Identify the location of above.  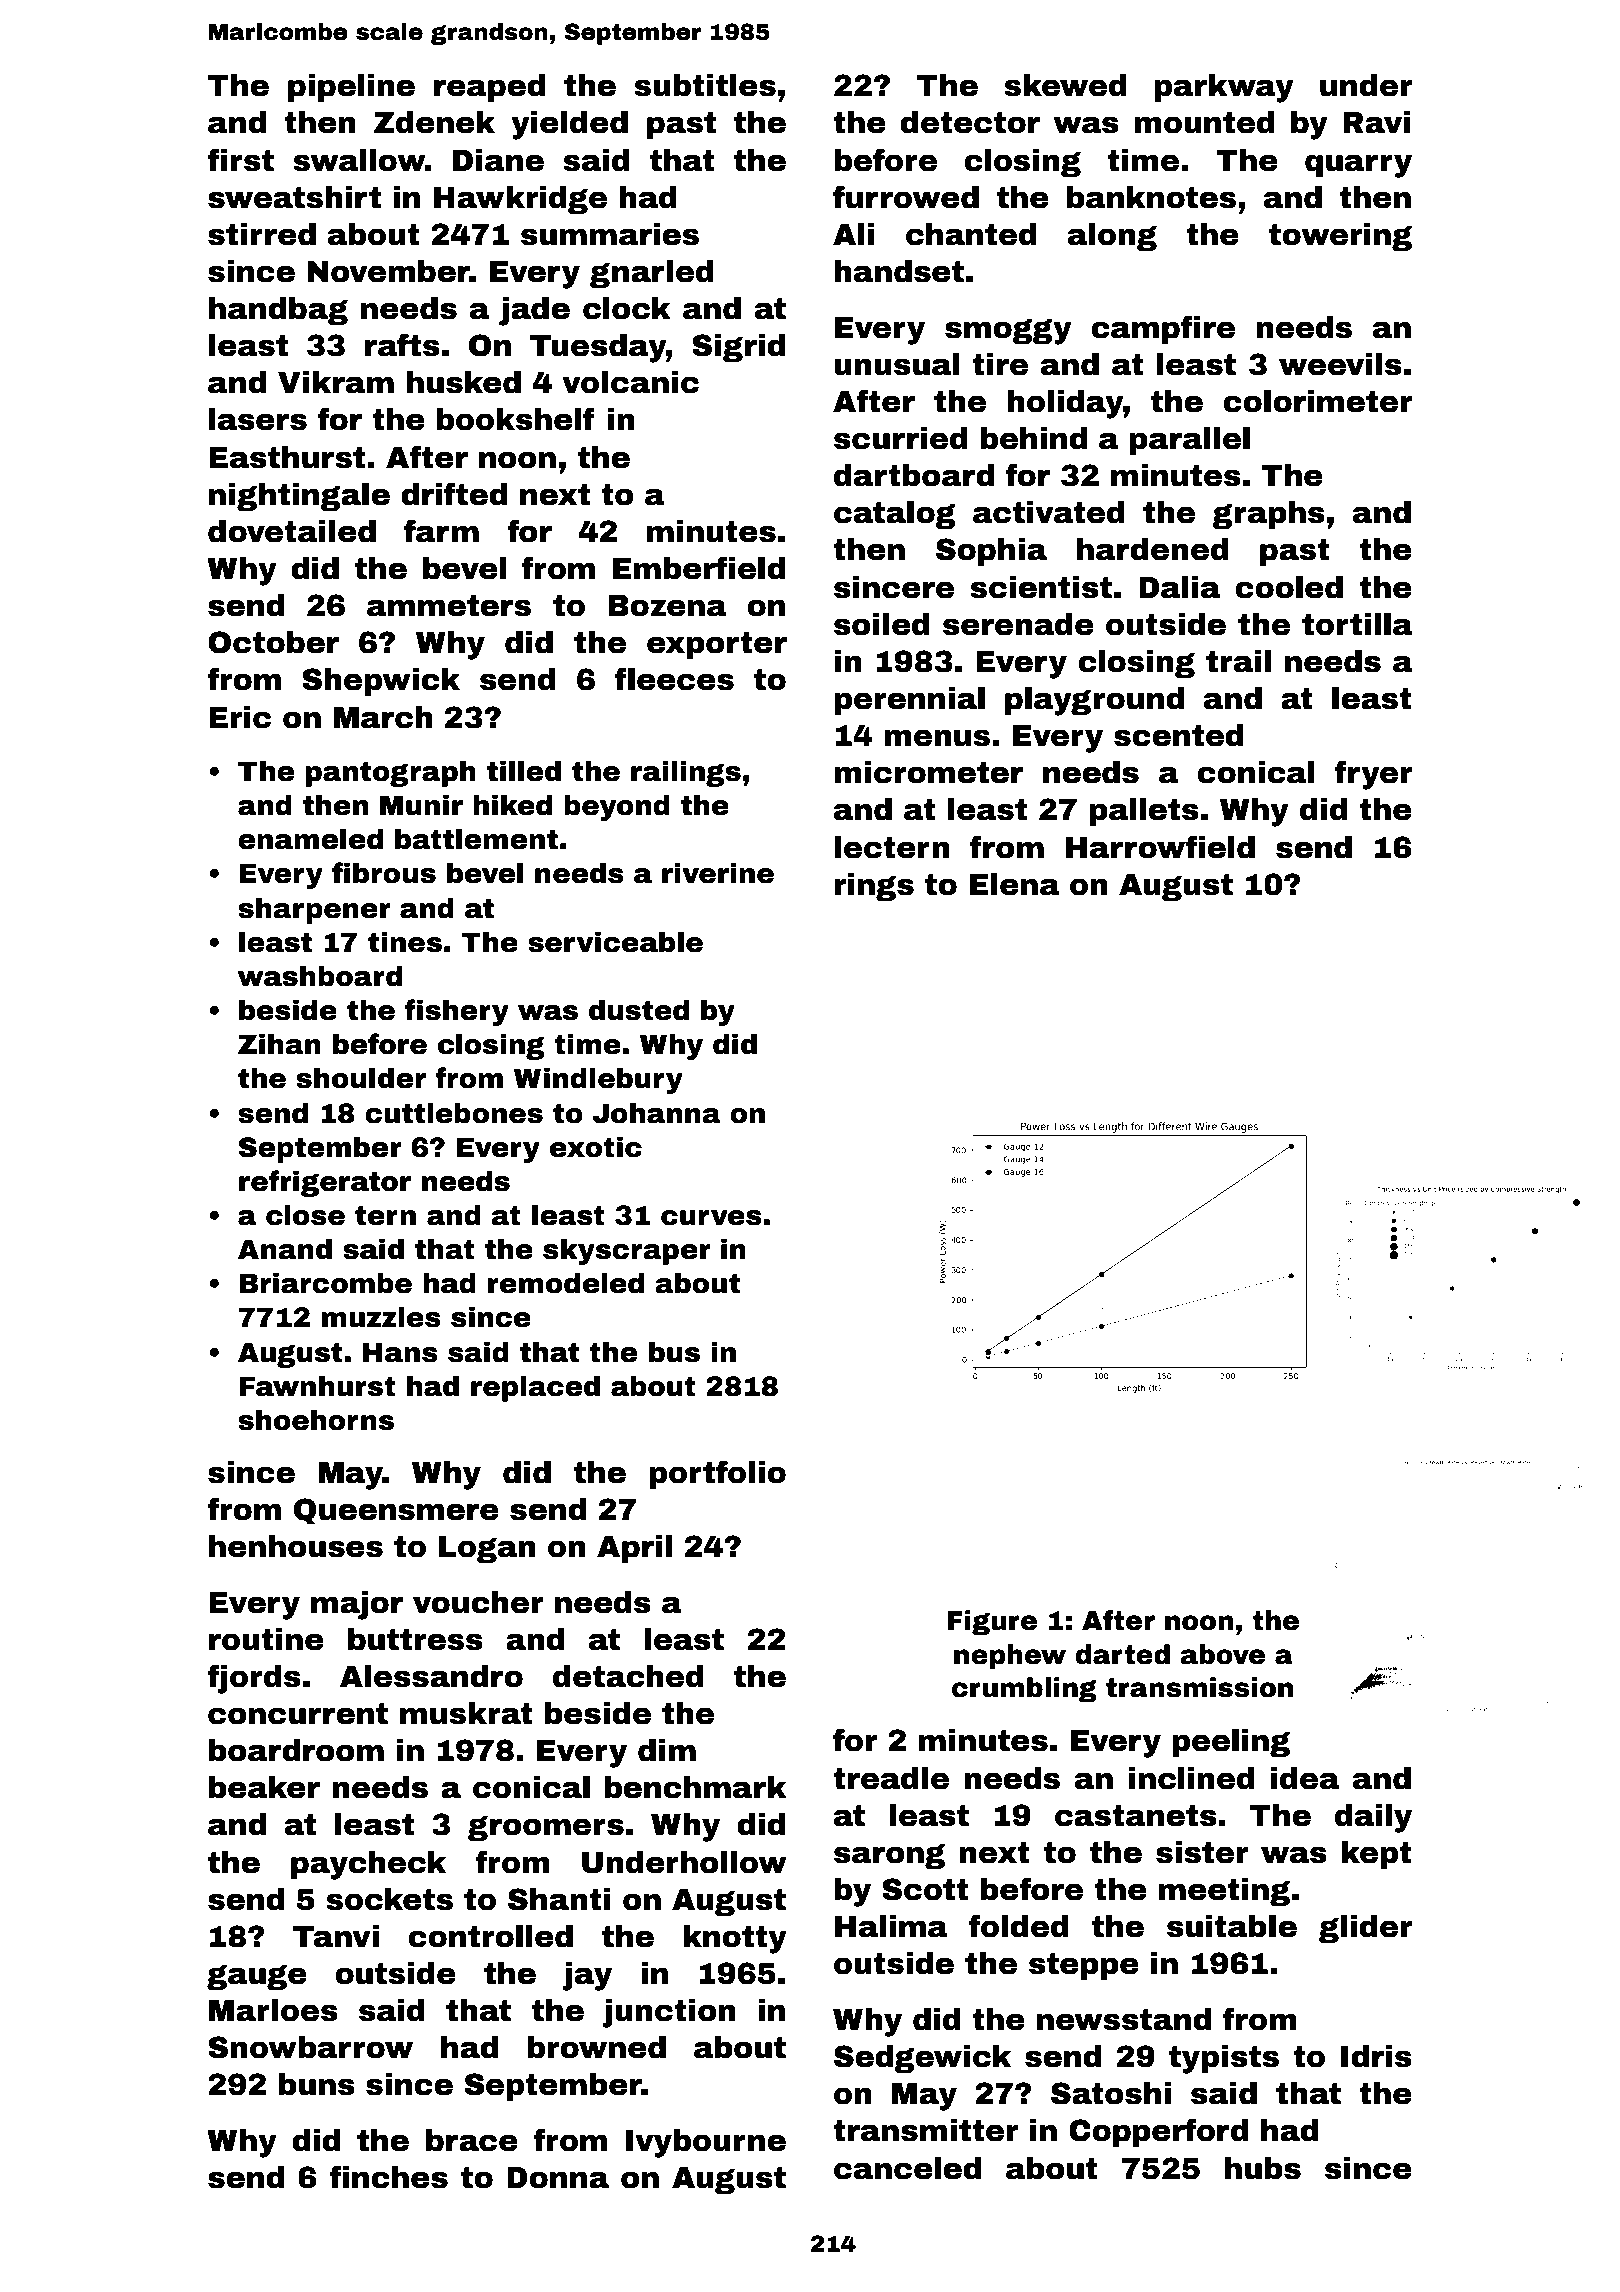
(1222, 1654).
